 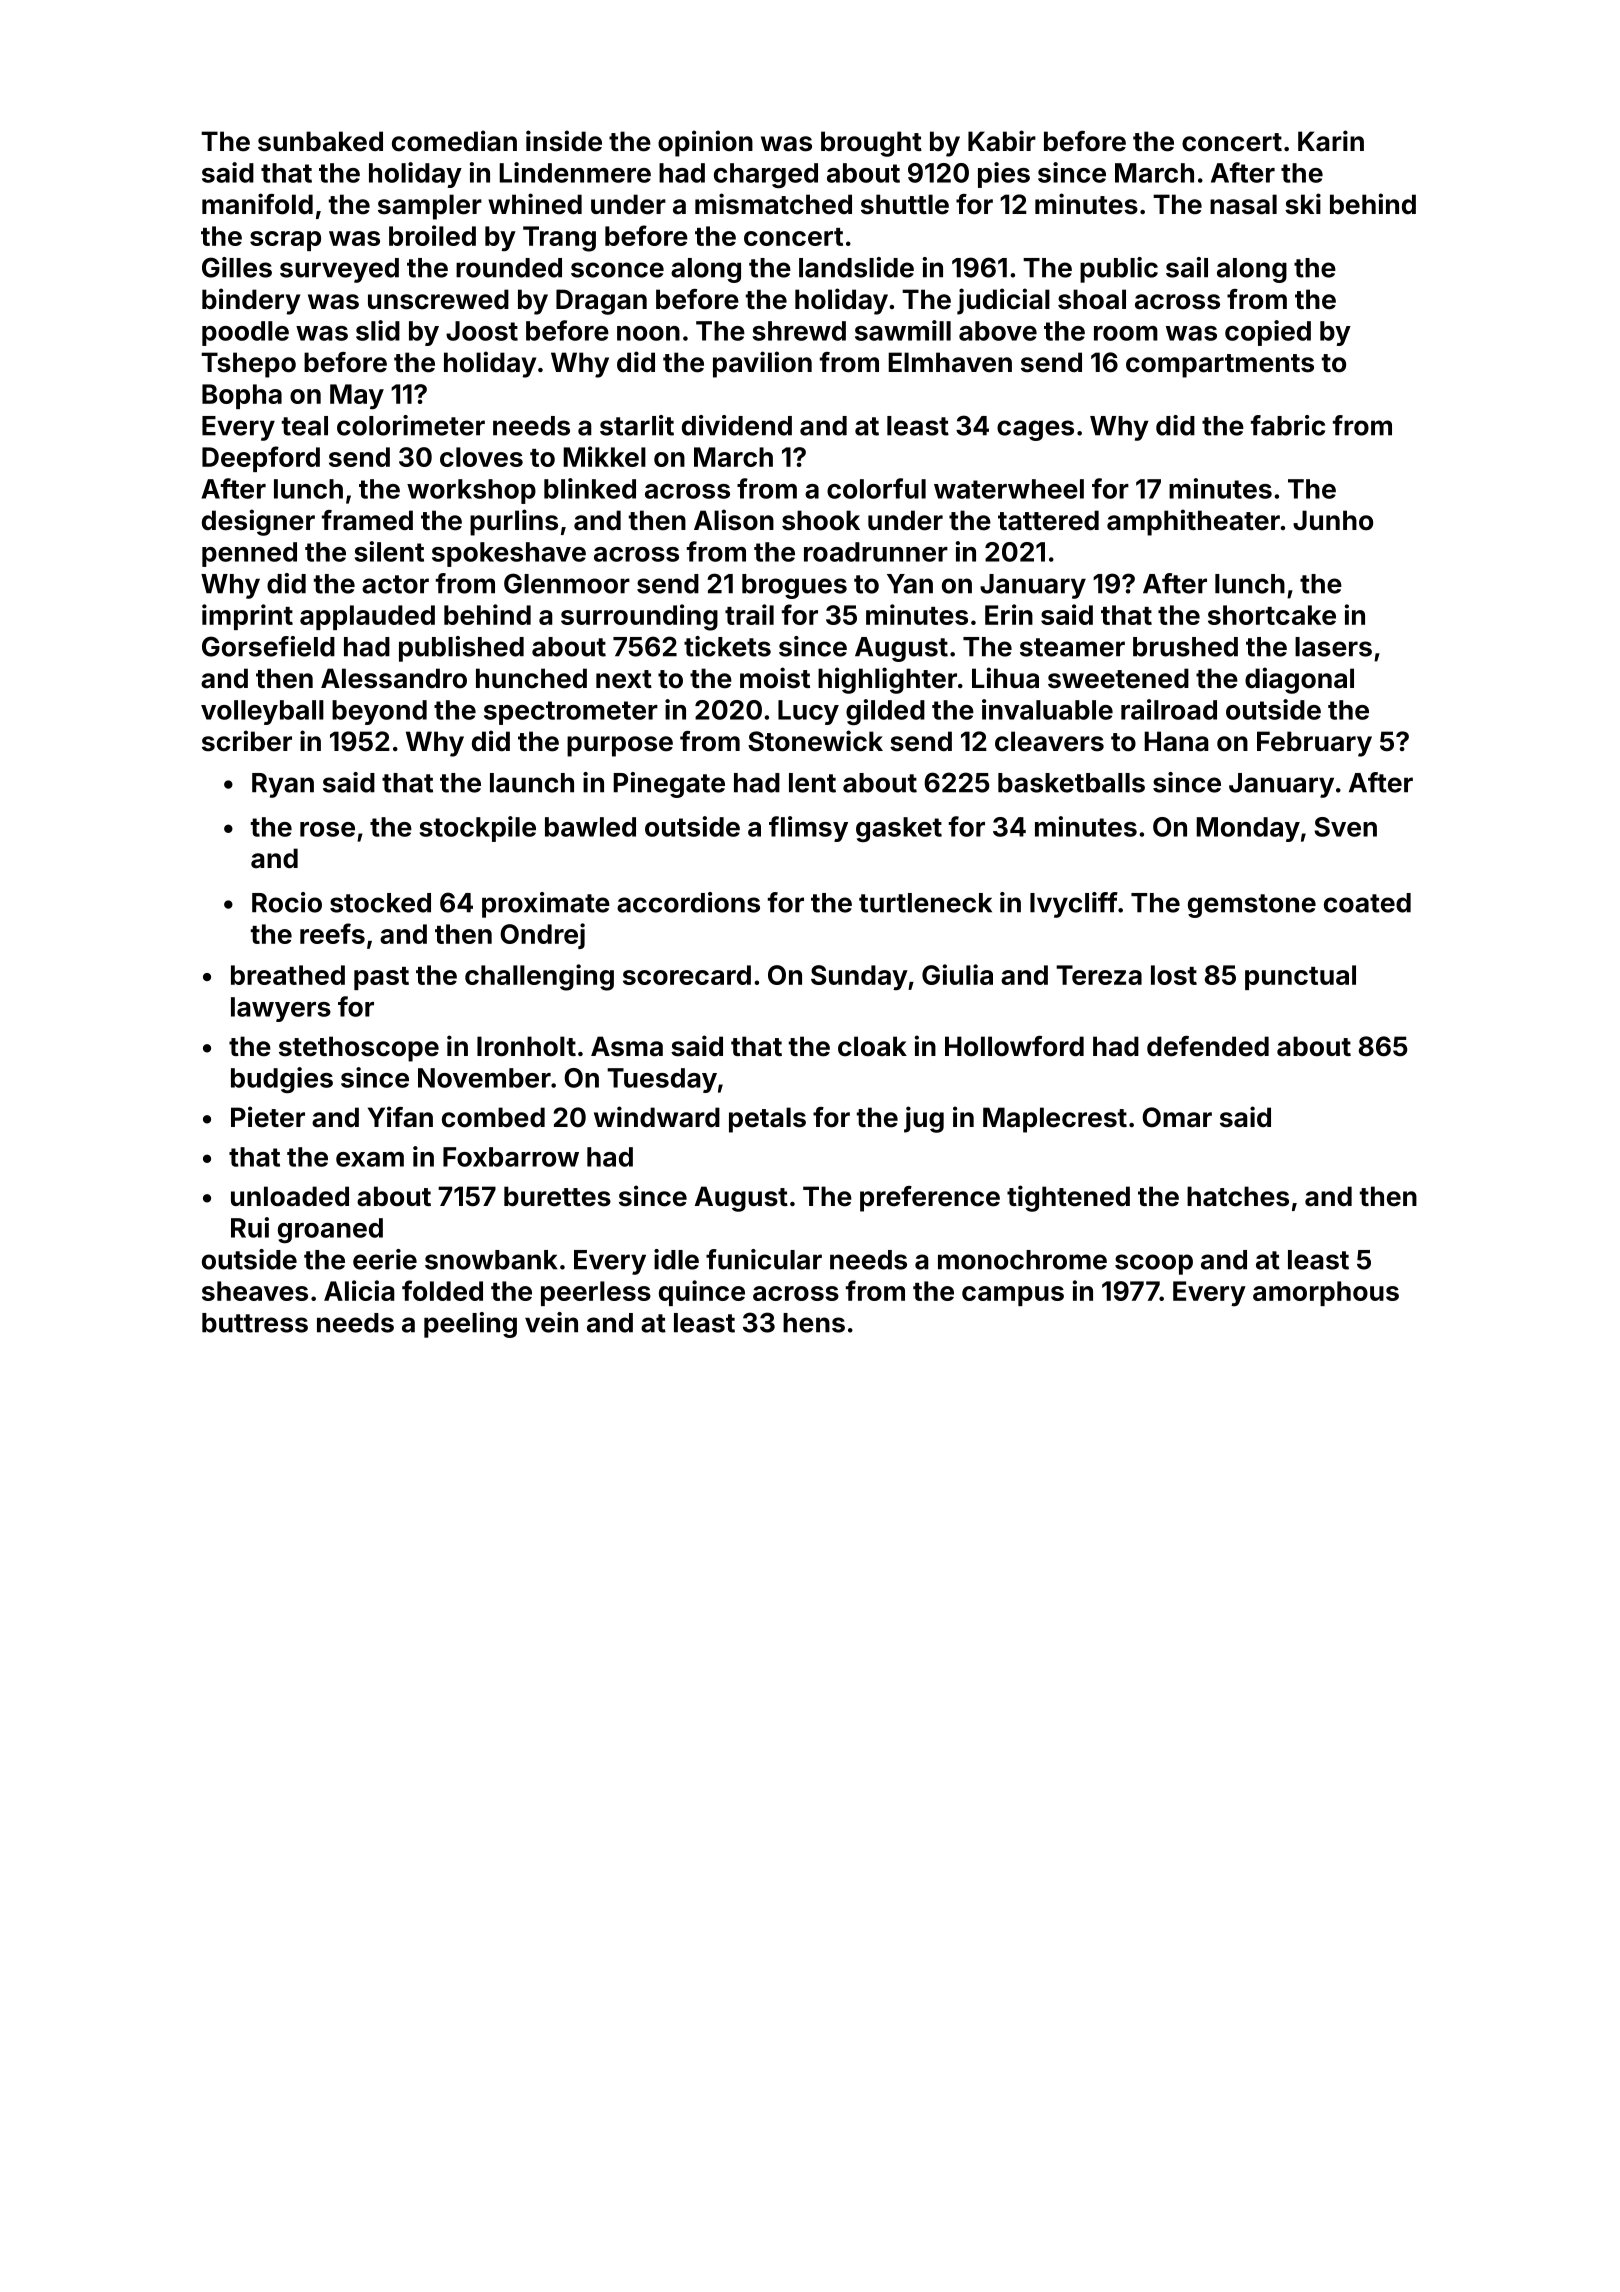 I want to click on November, so click(x=484, y=1078).
